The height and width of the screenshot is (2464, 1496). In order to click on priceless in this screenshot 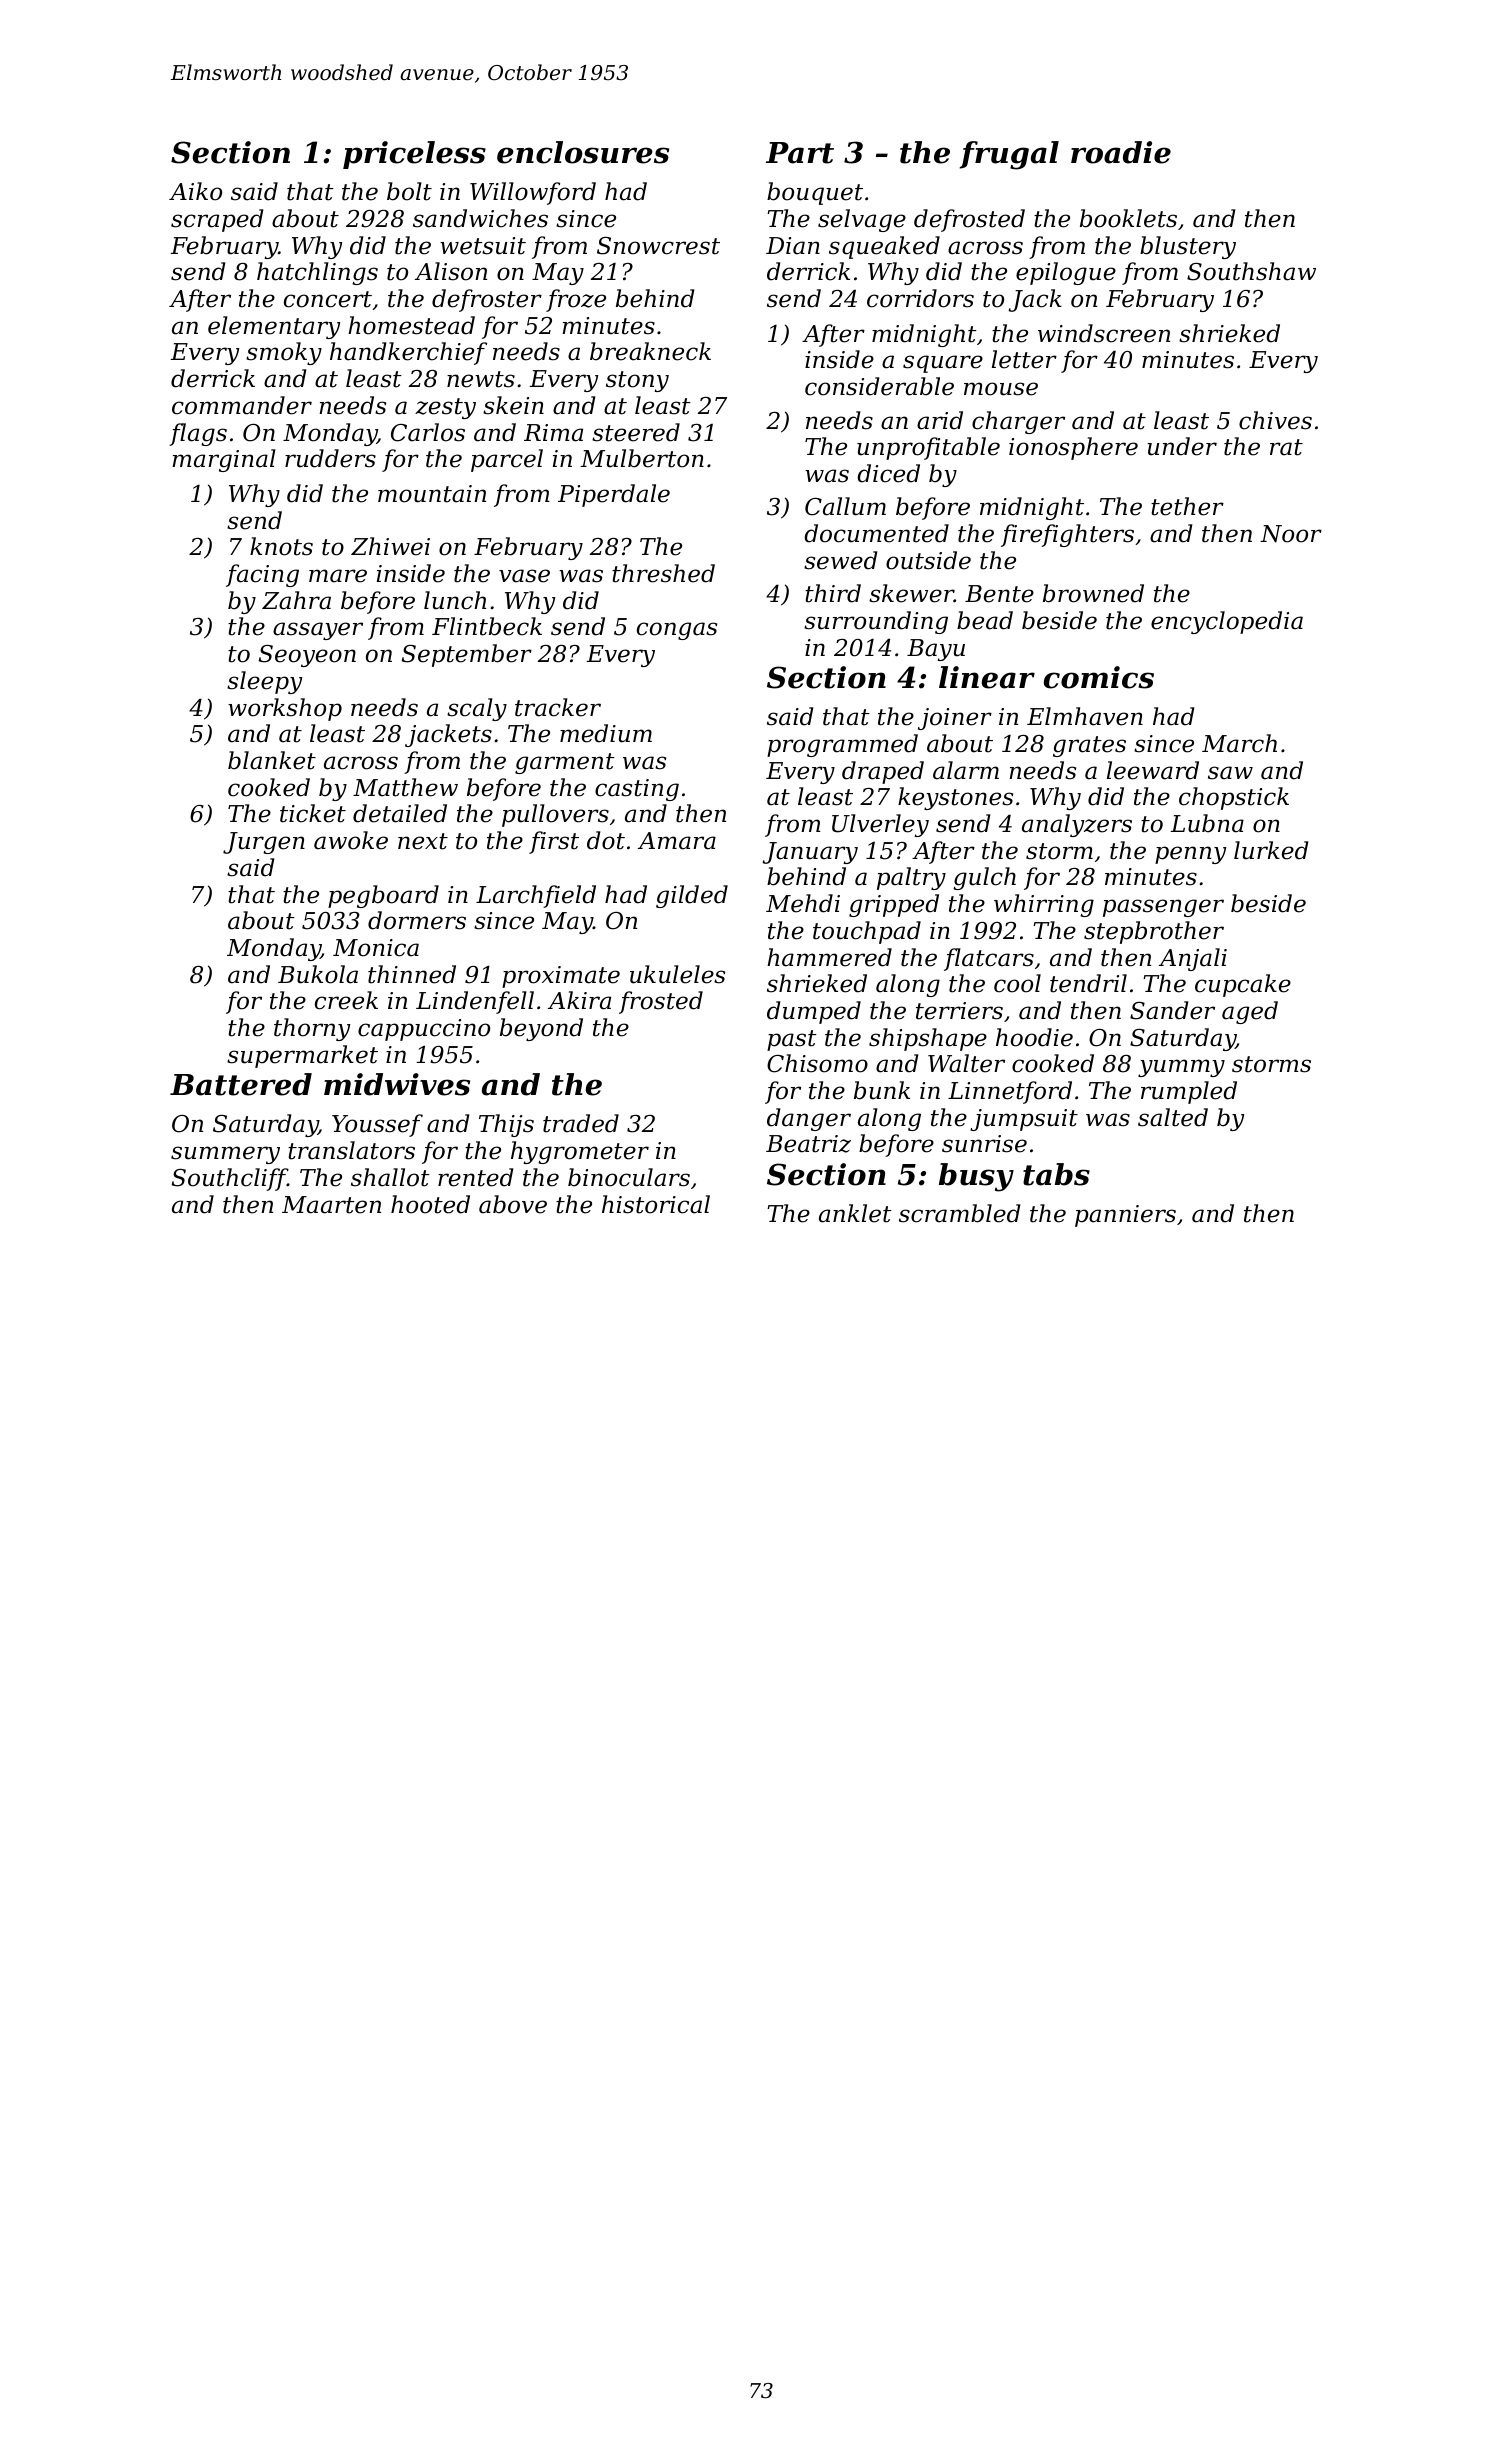, I will do `click(414, 155)`.
